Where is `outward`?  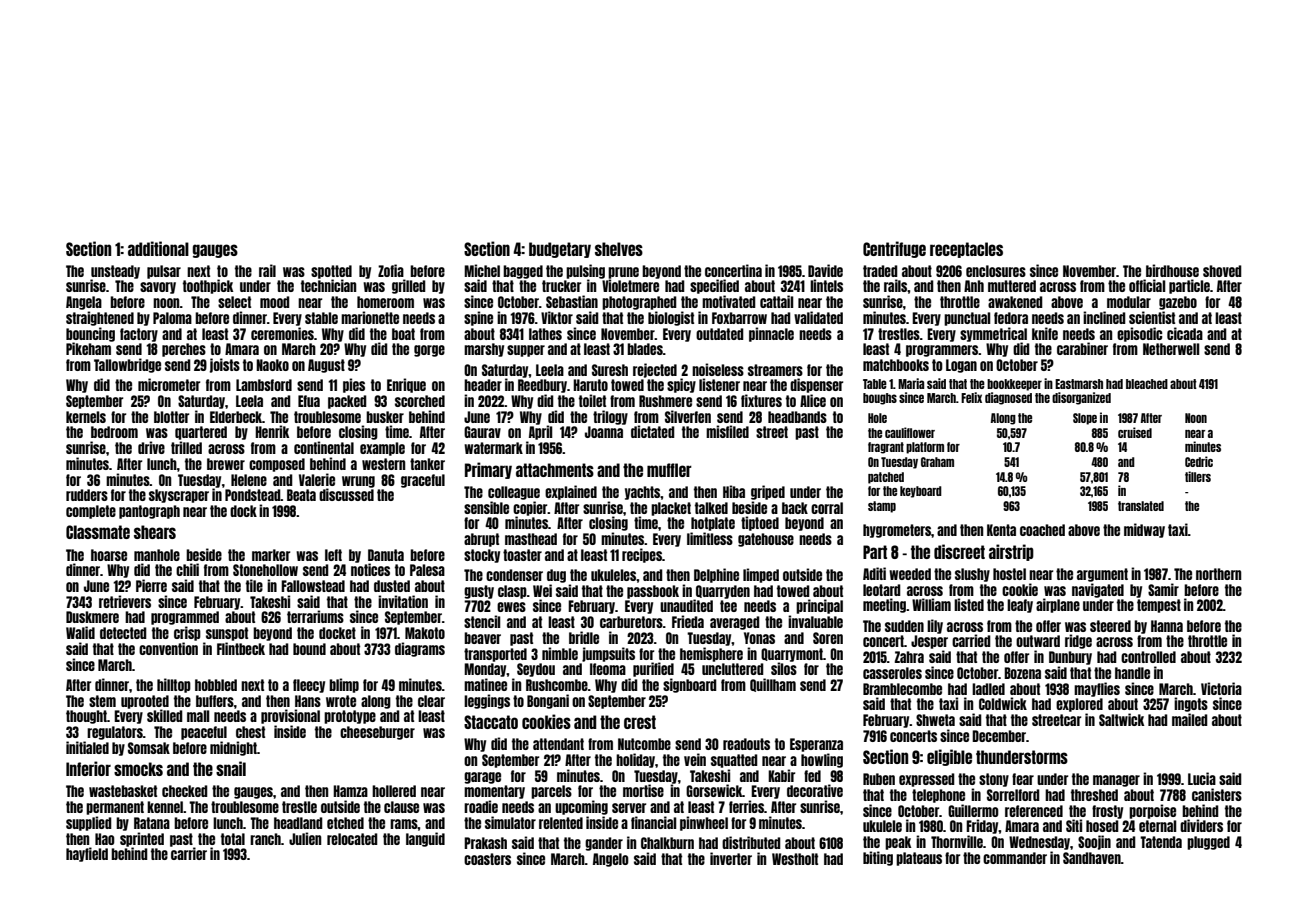
outward is located at coordinates (1038, 641).
